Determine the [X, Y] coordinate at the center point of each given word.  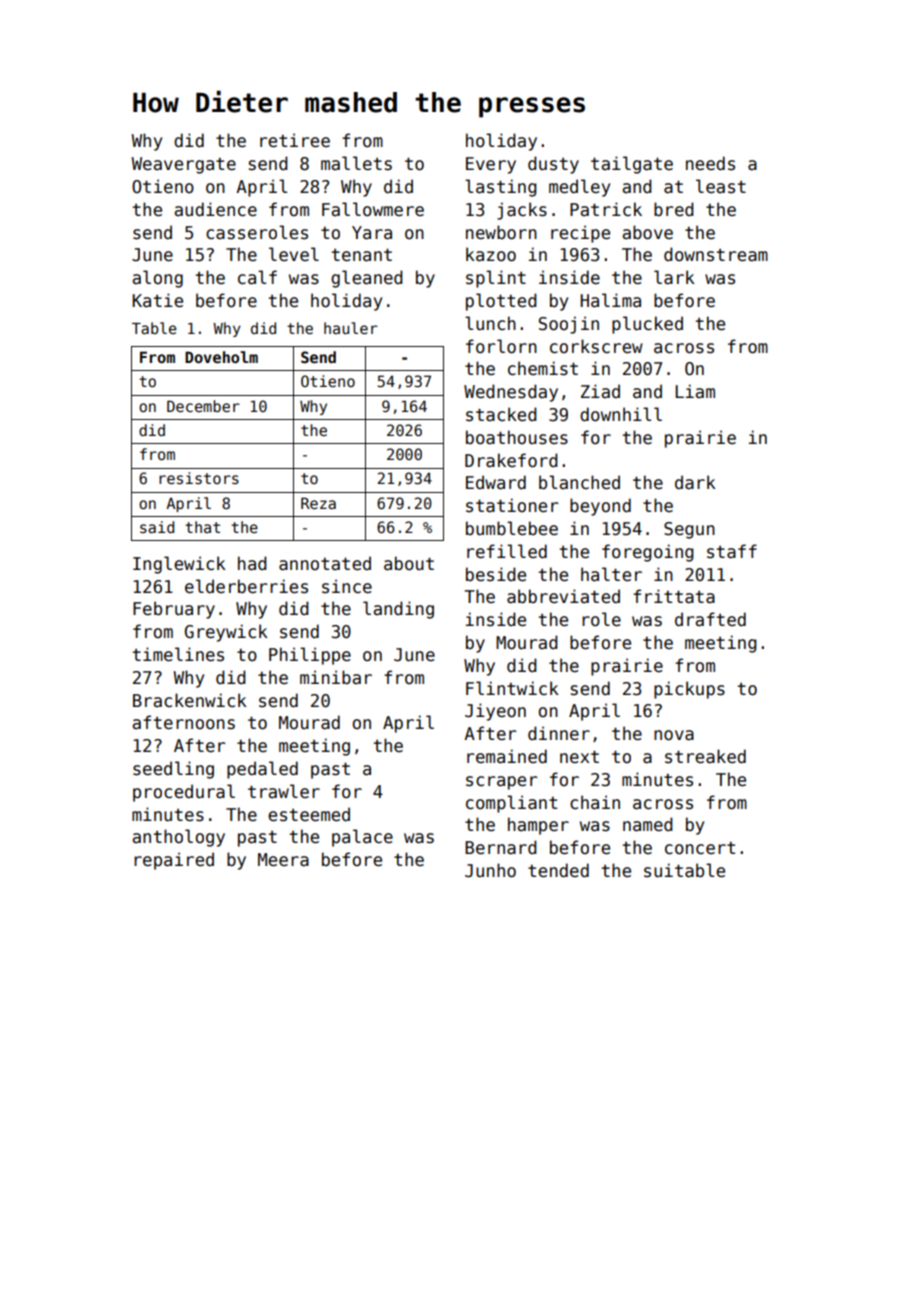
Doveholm [221, 357]
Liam [695, 391]
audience [215, 209]
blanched [579, 482]
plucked [647, 325]
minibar [336, 677]
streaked [705, 756]
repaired [174, 861]
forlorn [501, 346]
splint [496, 279]
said [157, 527]
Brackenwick [190, 700]
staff [732, 551]
